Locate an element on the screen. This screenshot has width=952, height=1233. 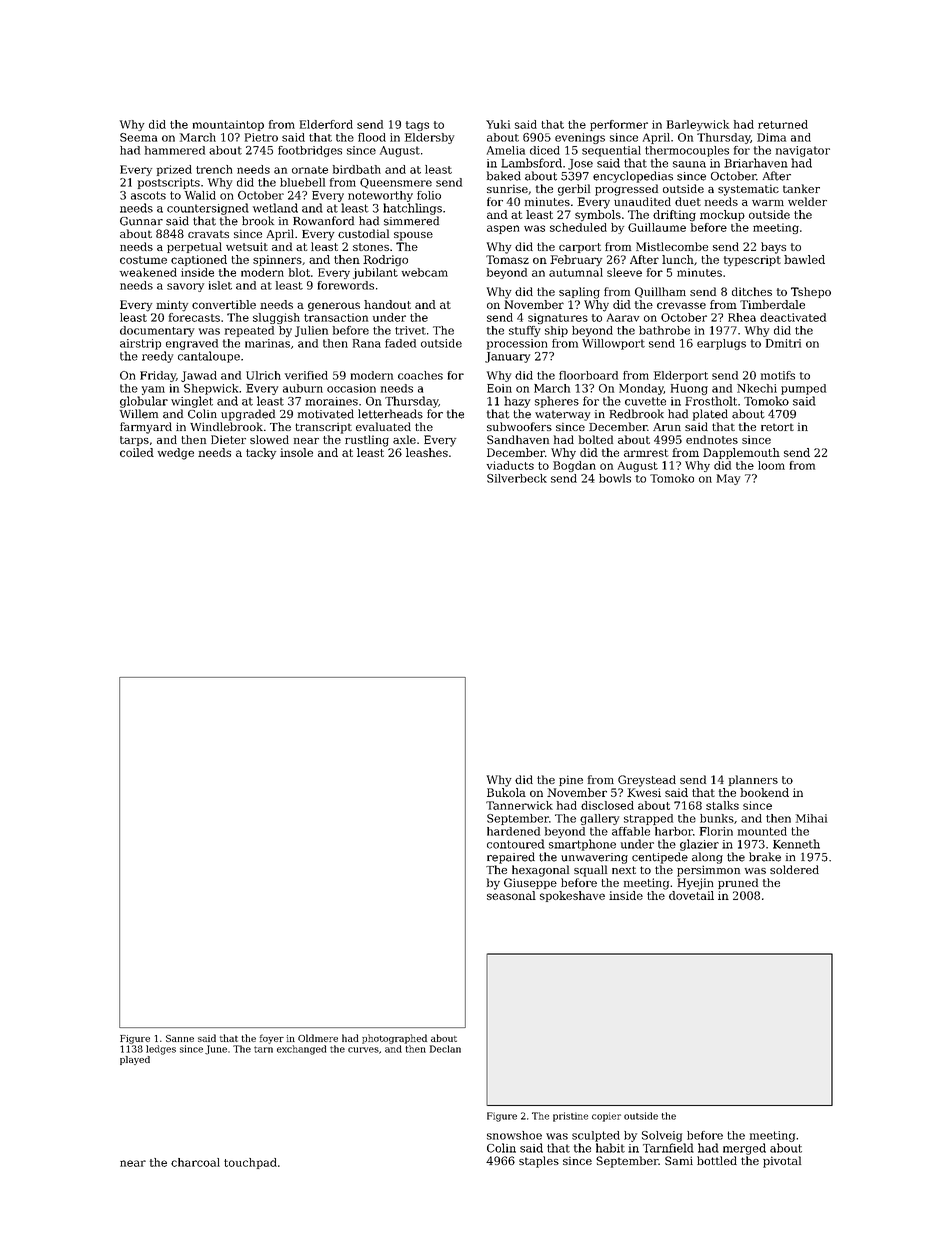
flood is located at coordinates (372, 137).
